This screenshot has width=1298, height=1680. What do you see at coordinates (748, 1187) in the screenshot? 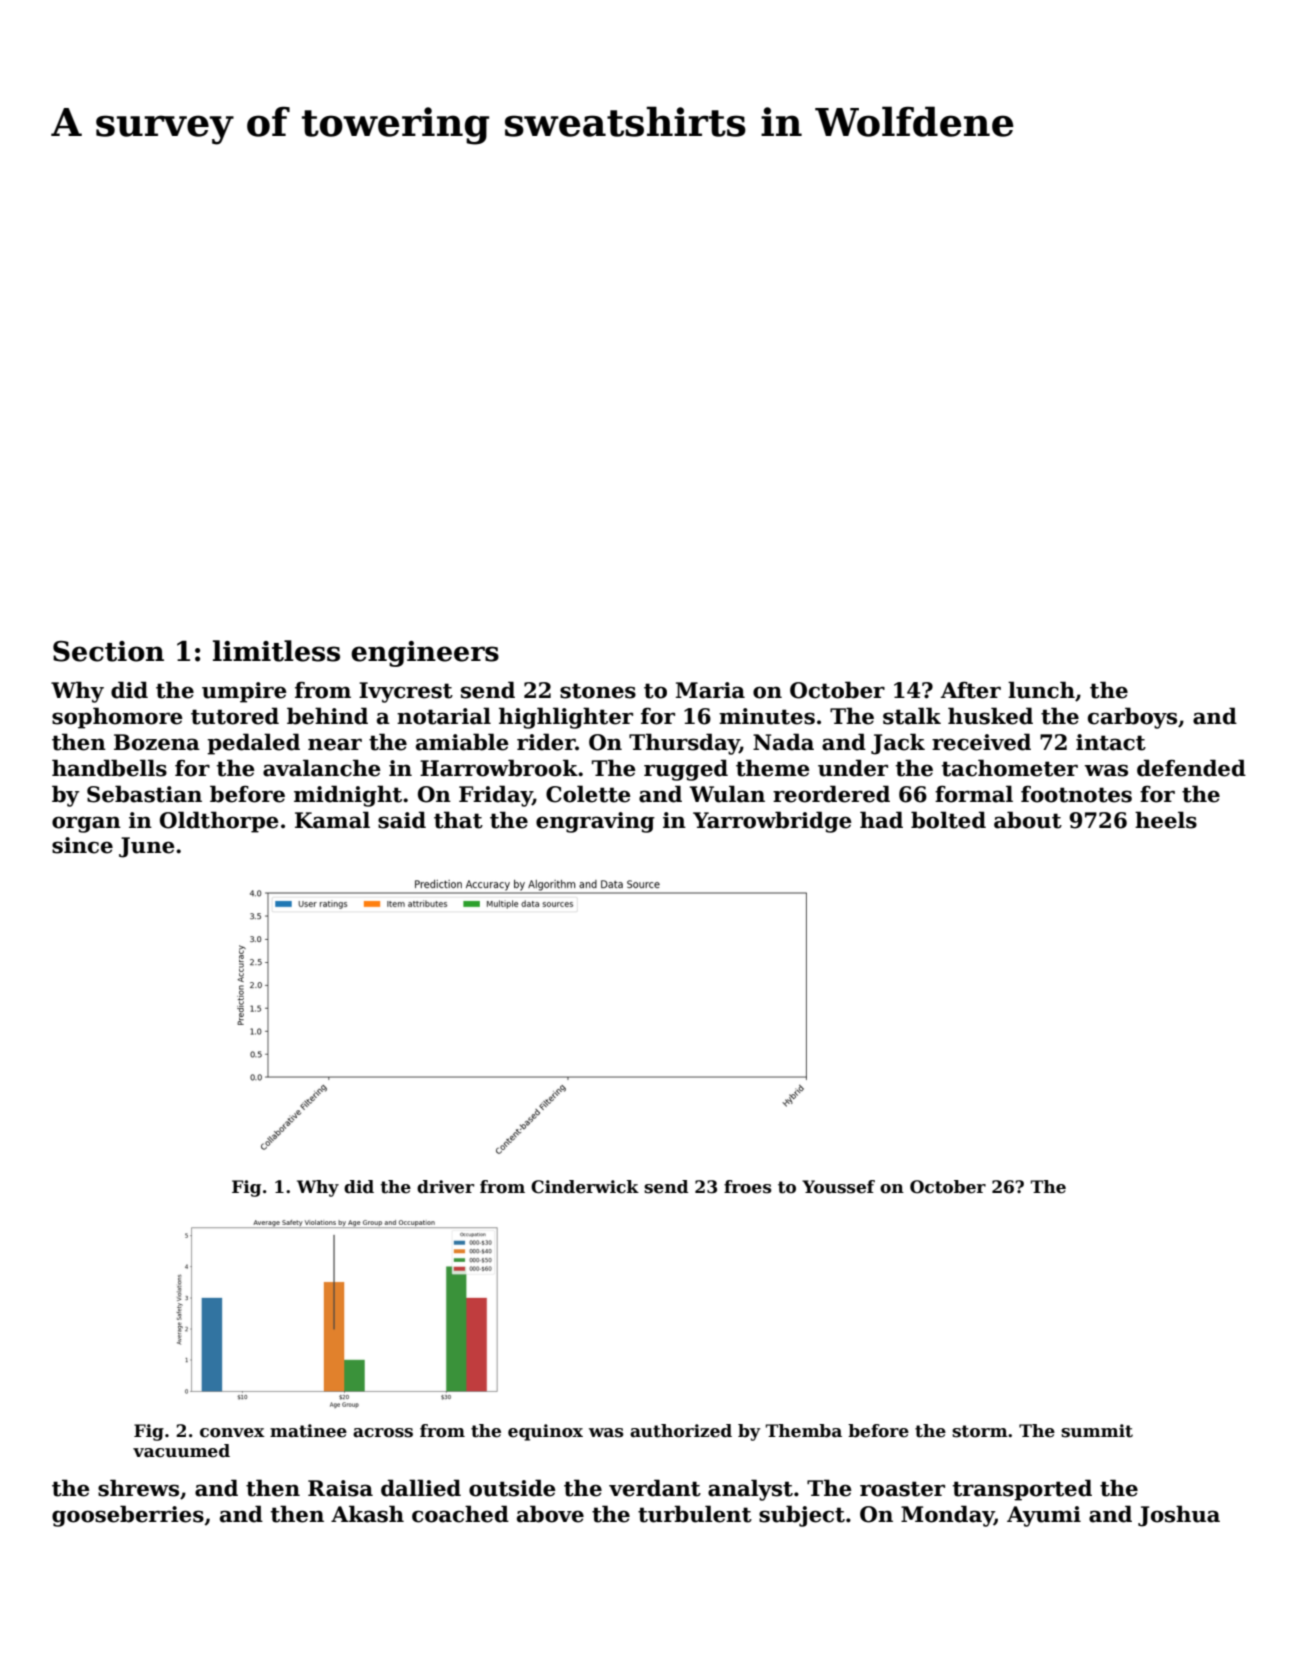
I see `froes` at bounding box center [748, 1187].
